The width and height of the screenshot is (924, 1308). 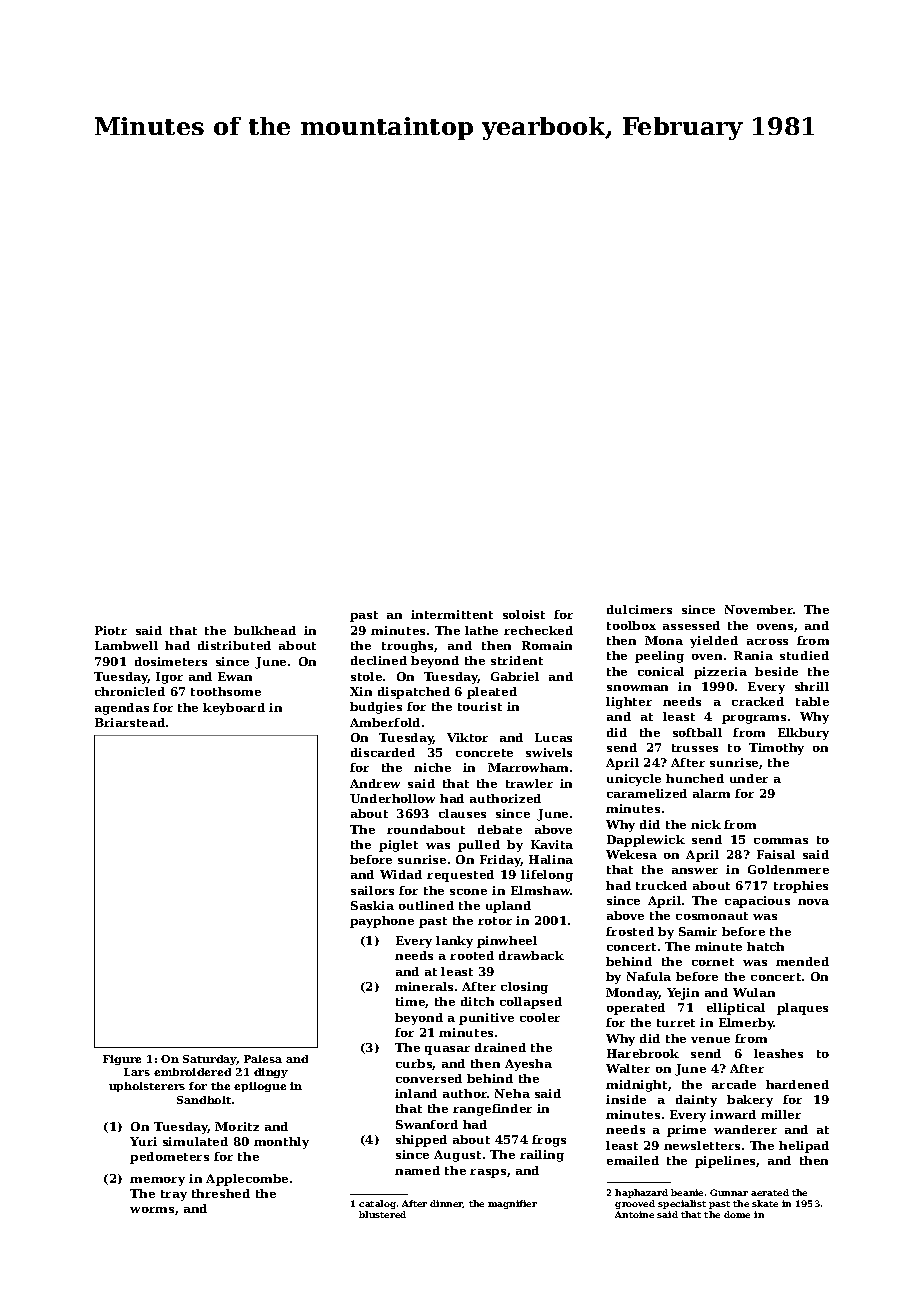 I want to click on Briarstead, so click(x=130, y=722).
